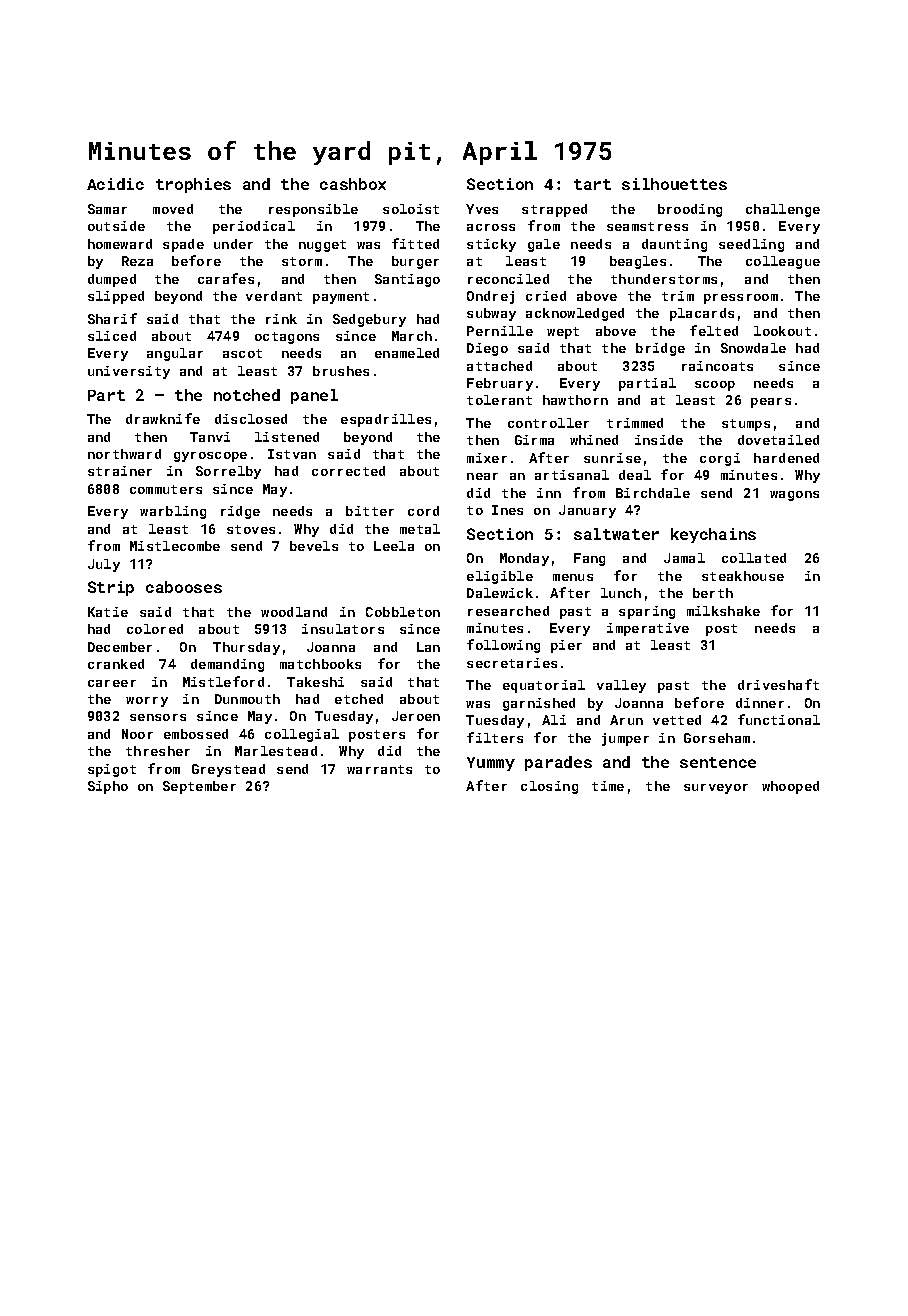  Describe the element at coordinates (369, 320) in the page. I see `Sedgebury` at that location.
